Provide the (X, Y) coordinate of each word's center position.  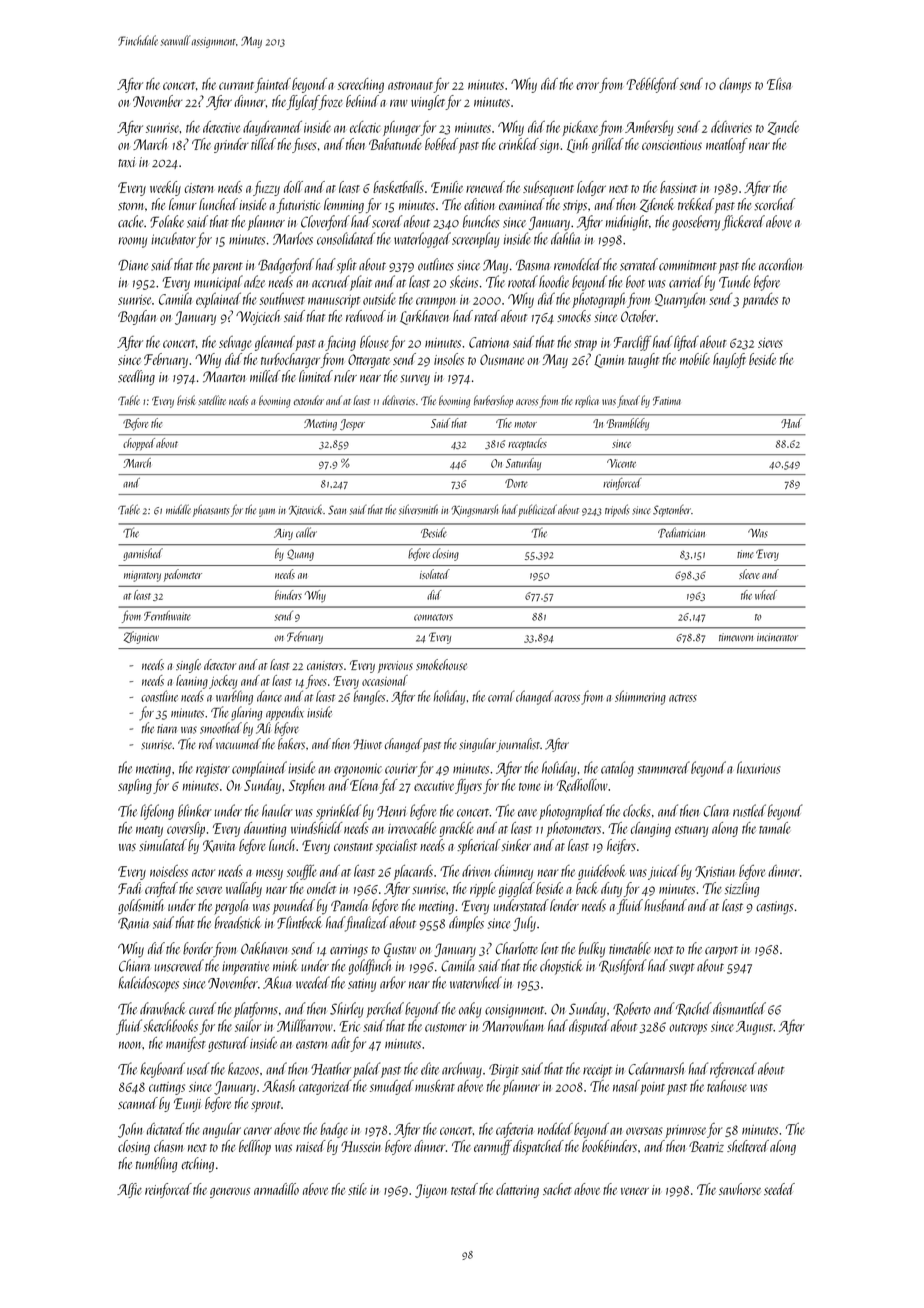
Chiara (134, 965)
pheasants (211, 510)
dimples (466, 924)
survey (415, 380)
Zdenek (657, 205)
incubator (173, 238)
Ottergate (369, 361)
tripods (617, 510)
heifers (621, 846)
